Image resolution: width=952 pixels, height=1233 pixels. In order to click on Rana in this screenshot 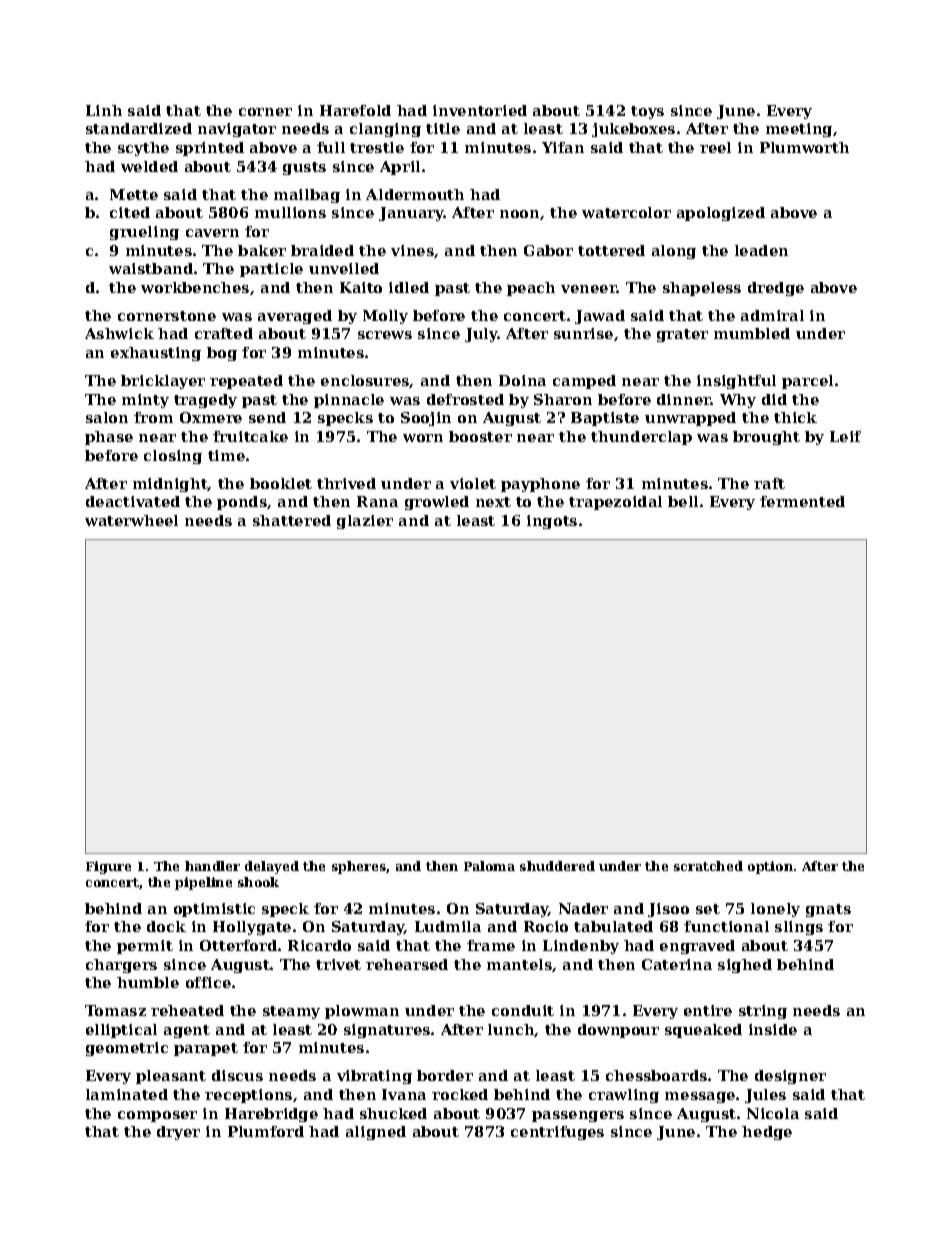, I will do `click(377, 501)`.
